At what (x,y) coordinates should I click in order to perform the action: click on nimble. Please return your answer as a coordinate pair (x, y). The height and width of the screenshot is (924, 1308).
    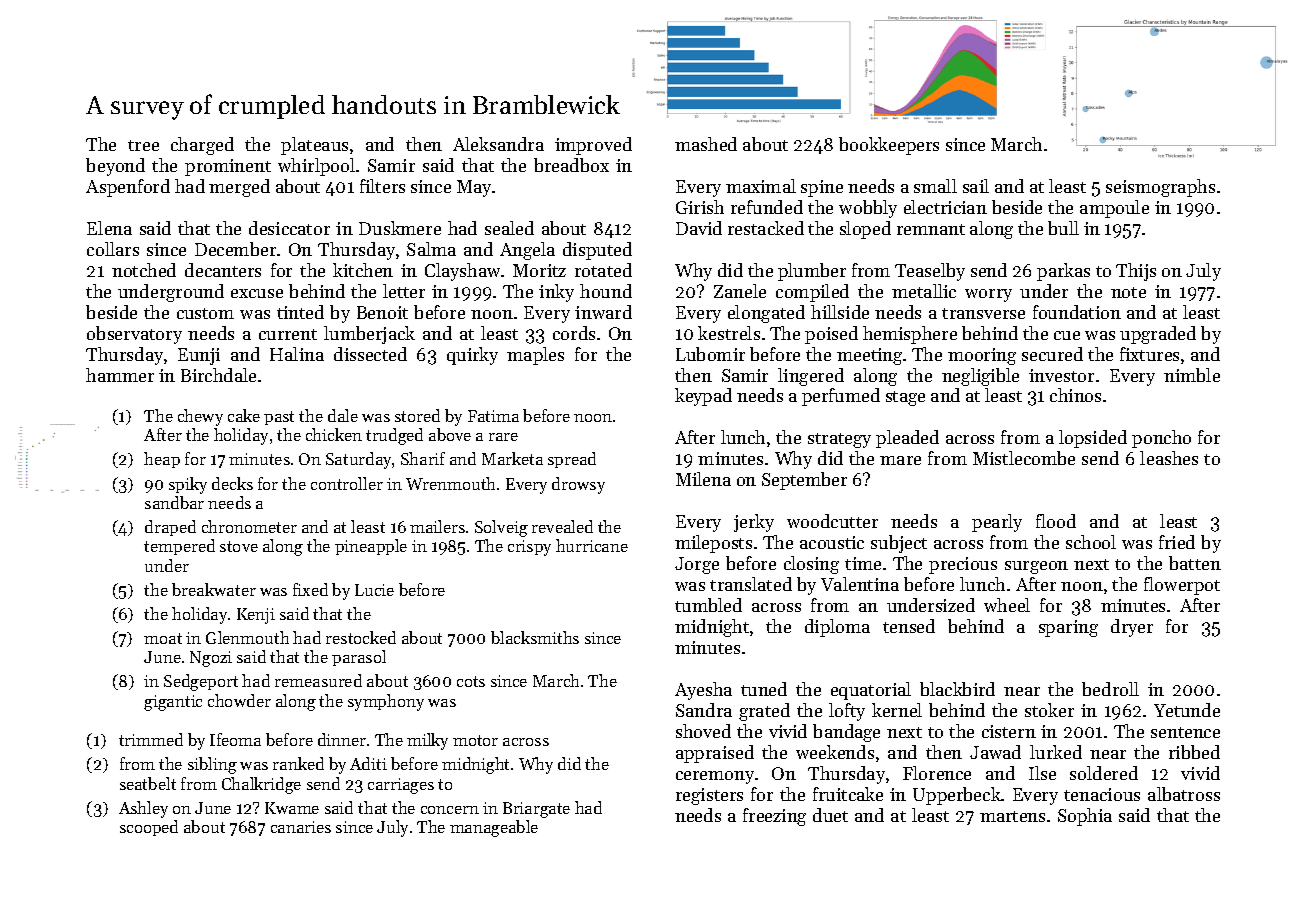
    Looking at the image, I should click on (1192, 375).
